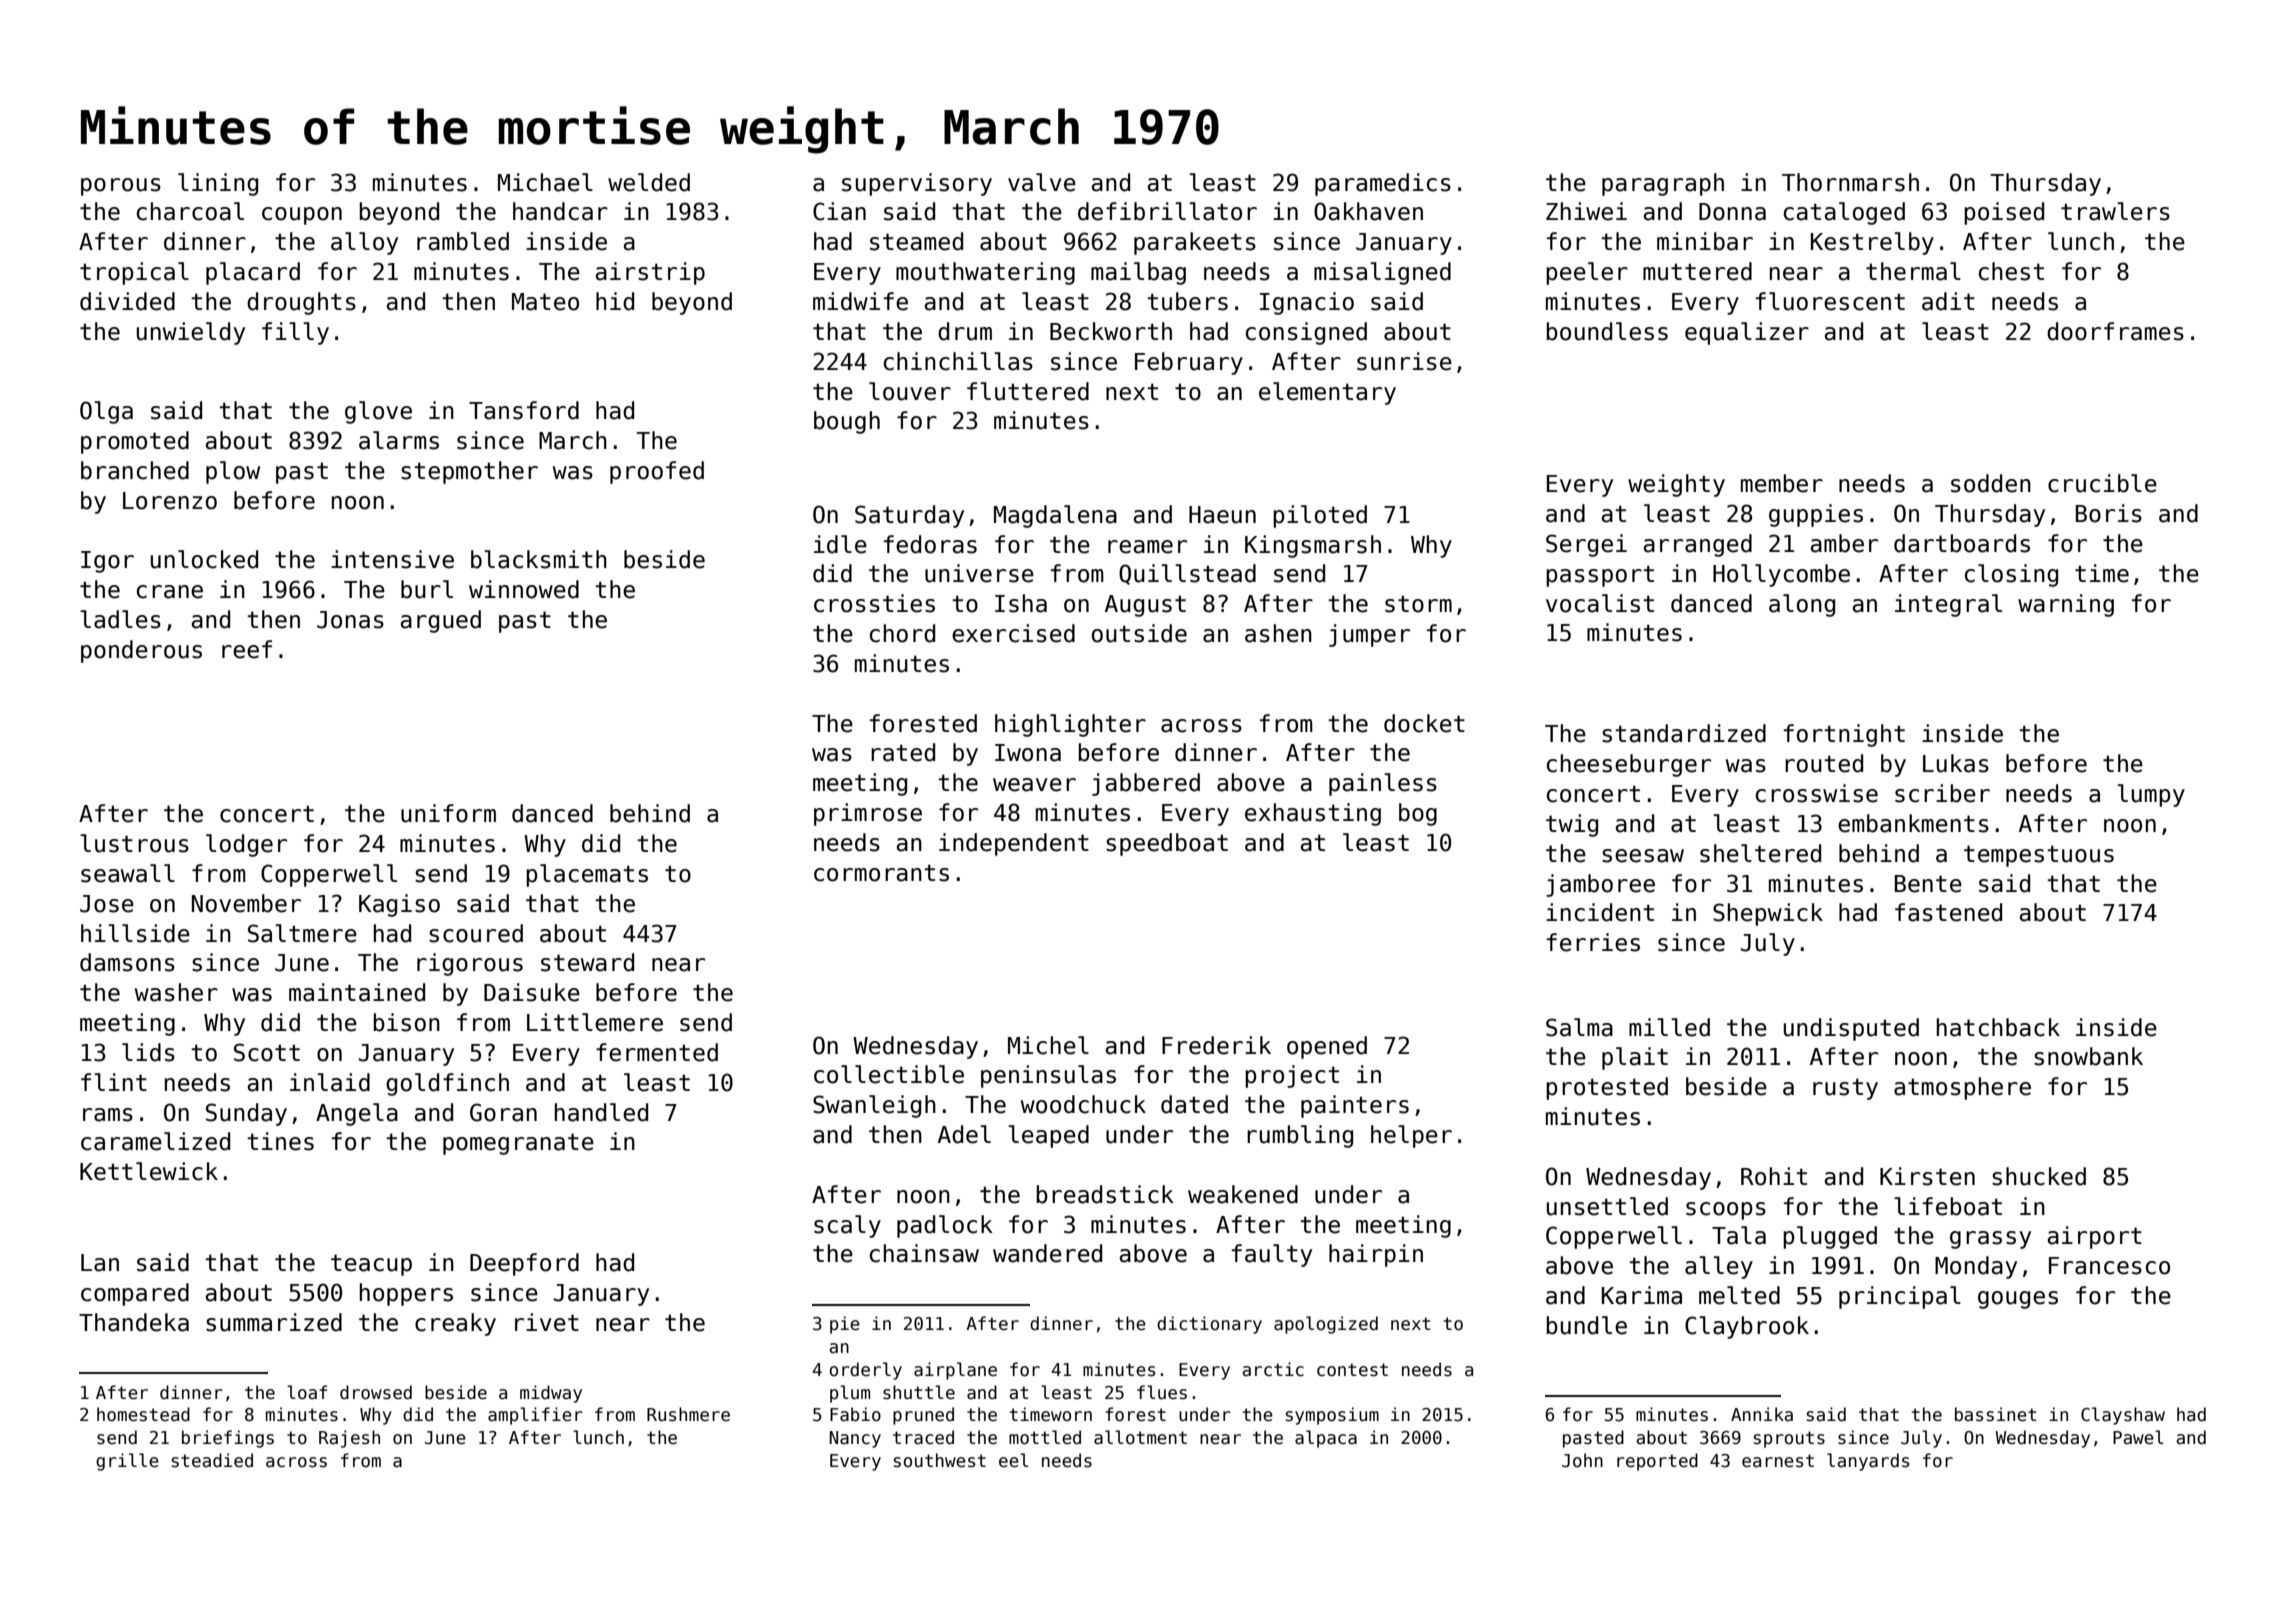 Image resolution: width=2292 pixels, height=1620 pixels. What do you see at coordinates (212, 1460) in the page?
I see `steadied` at bounding box center [212, 1460].
